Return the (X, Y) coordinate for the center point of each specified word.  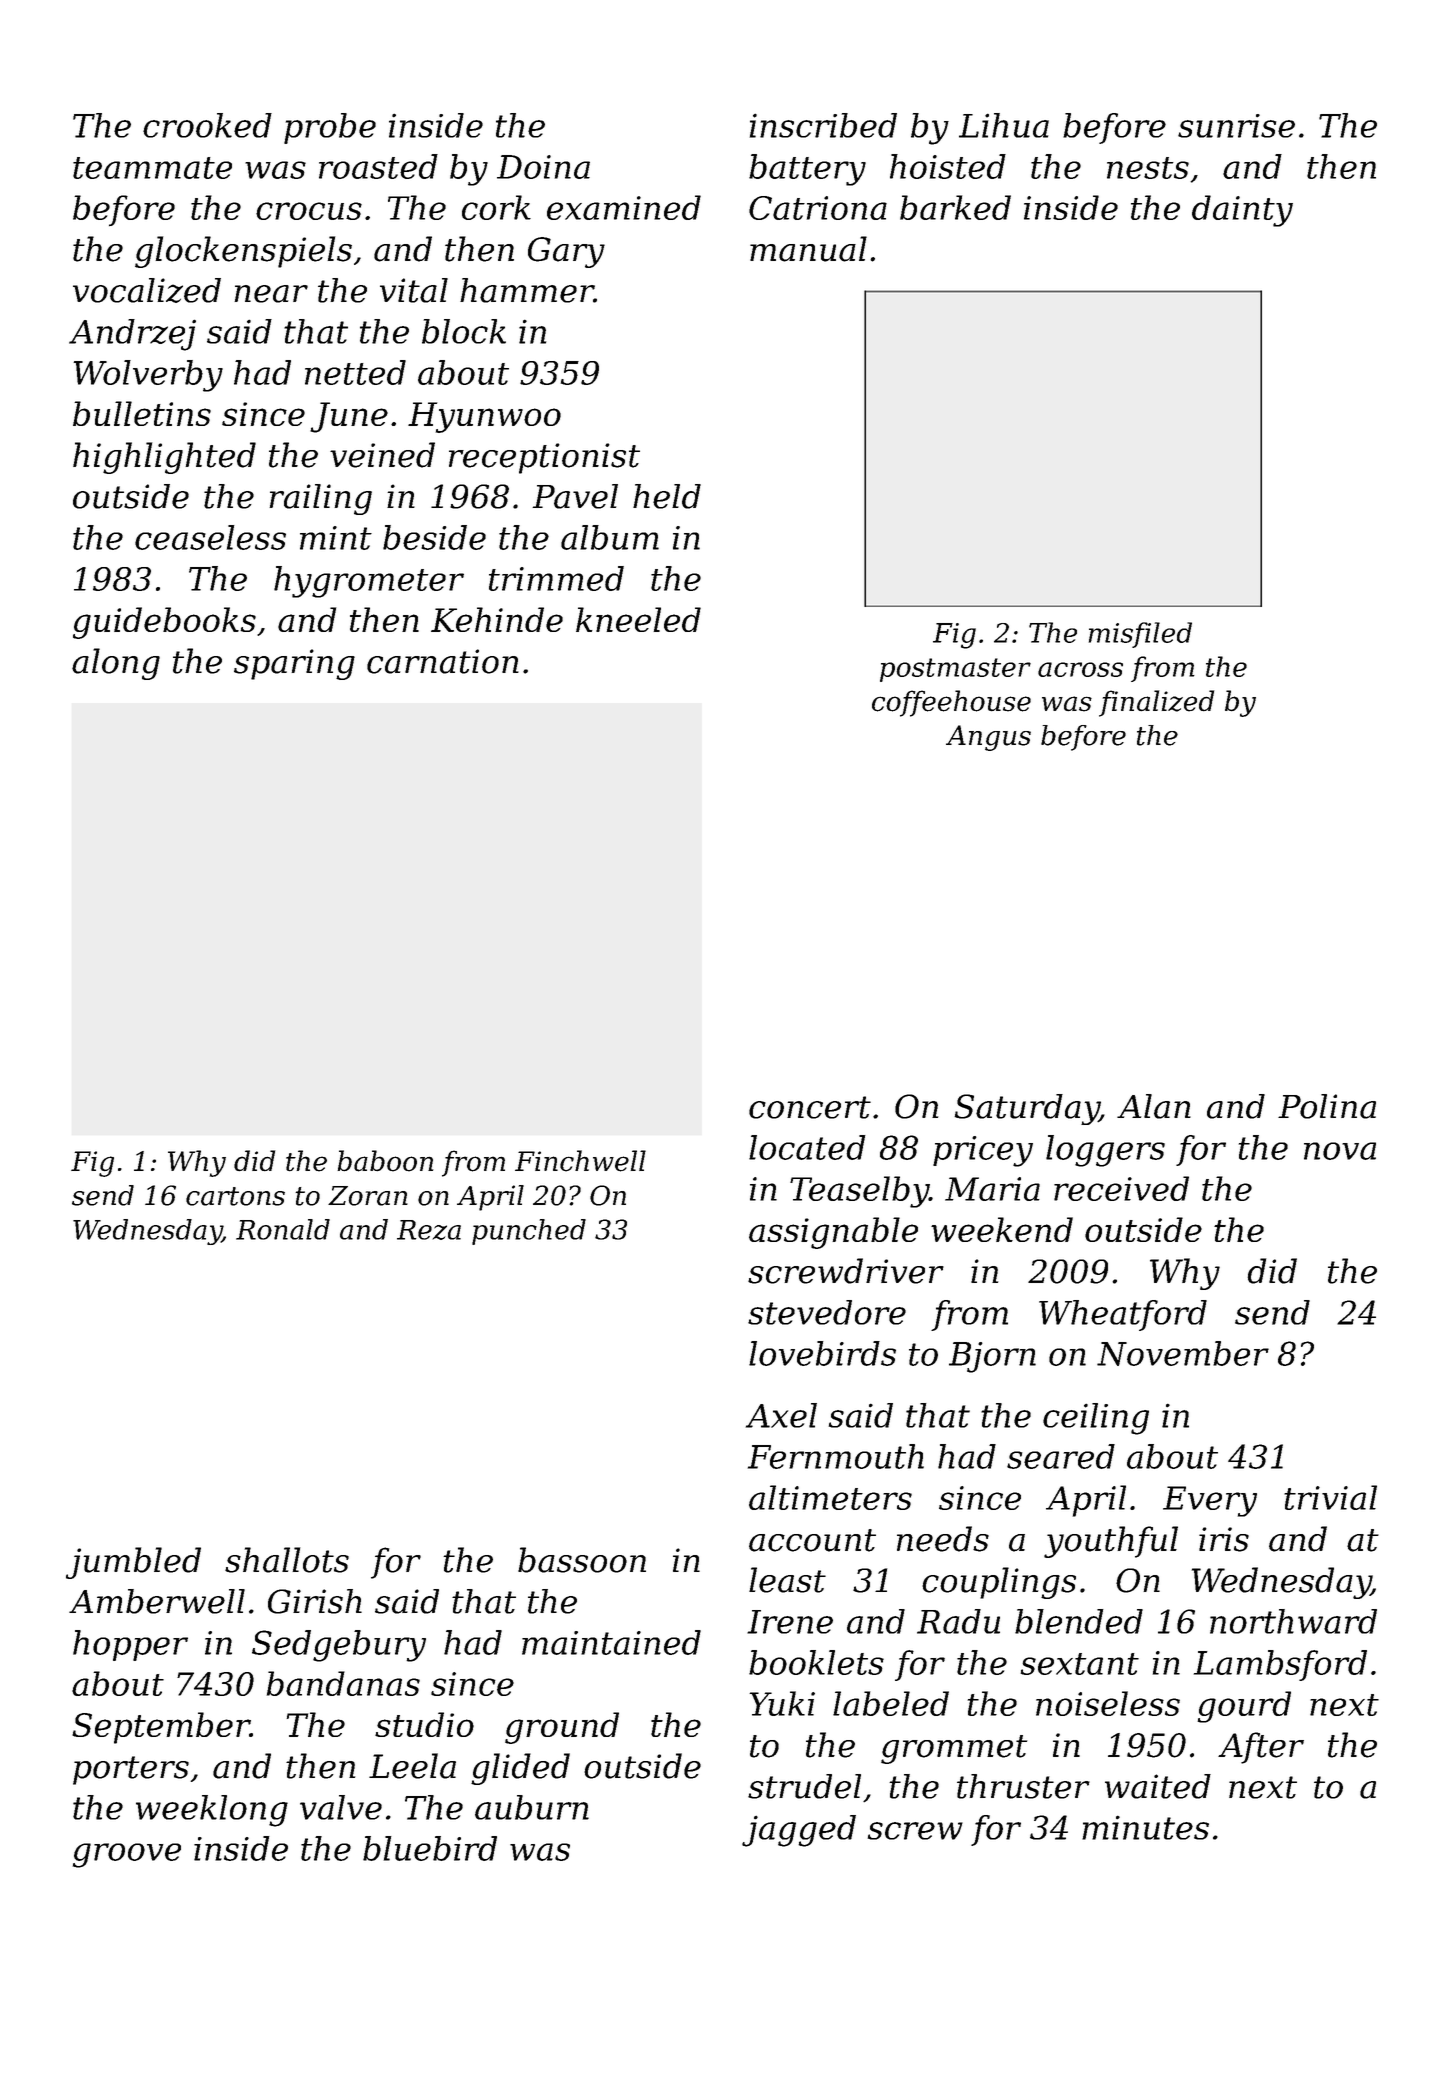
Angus (988, 738)
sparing (294, 664)
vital (414, 290)
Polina (1327, 1106)
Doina (543, 167)
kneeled (638, 619)
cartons (235, 1196)
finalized (1156, 703)
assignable (833, 1233)
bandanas (343, 1683)
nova (1340, 1151)
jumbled (133, 1563)
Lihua (1004, 125)
